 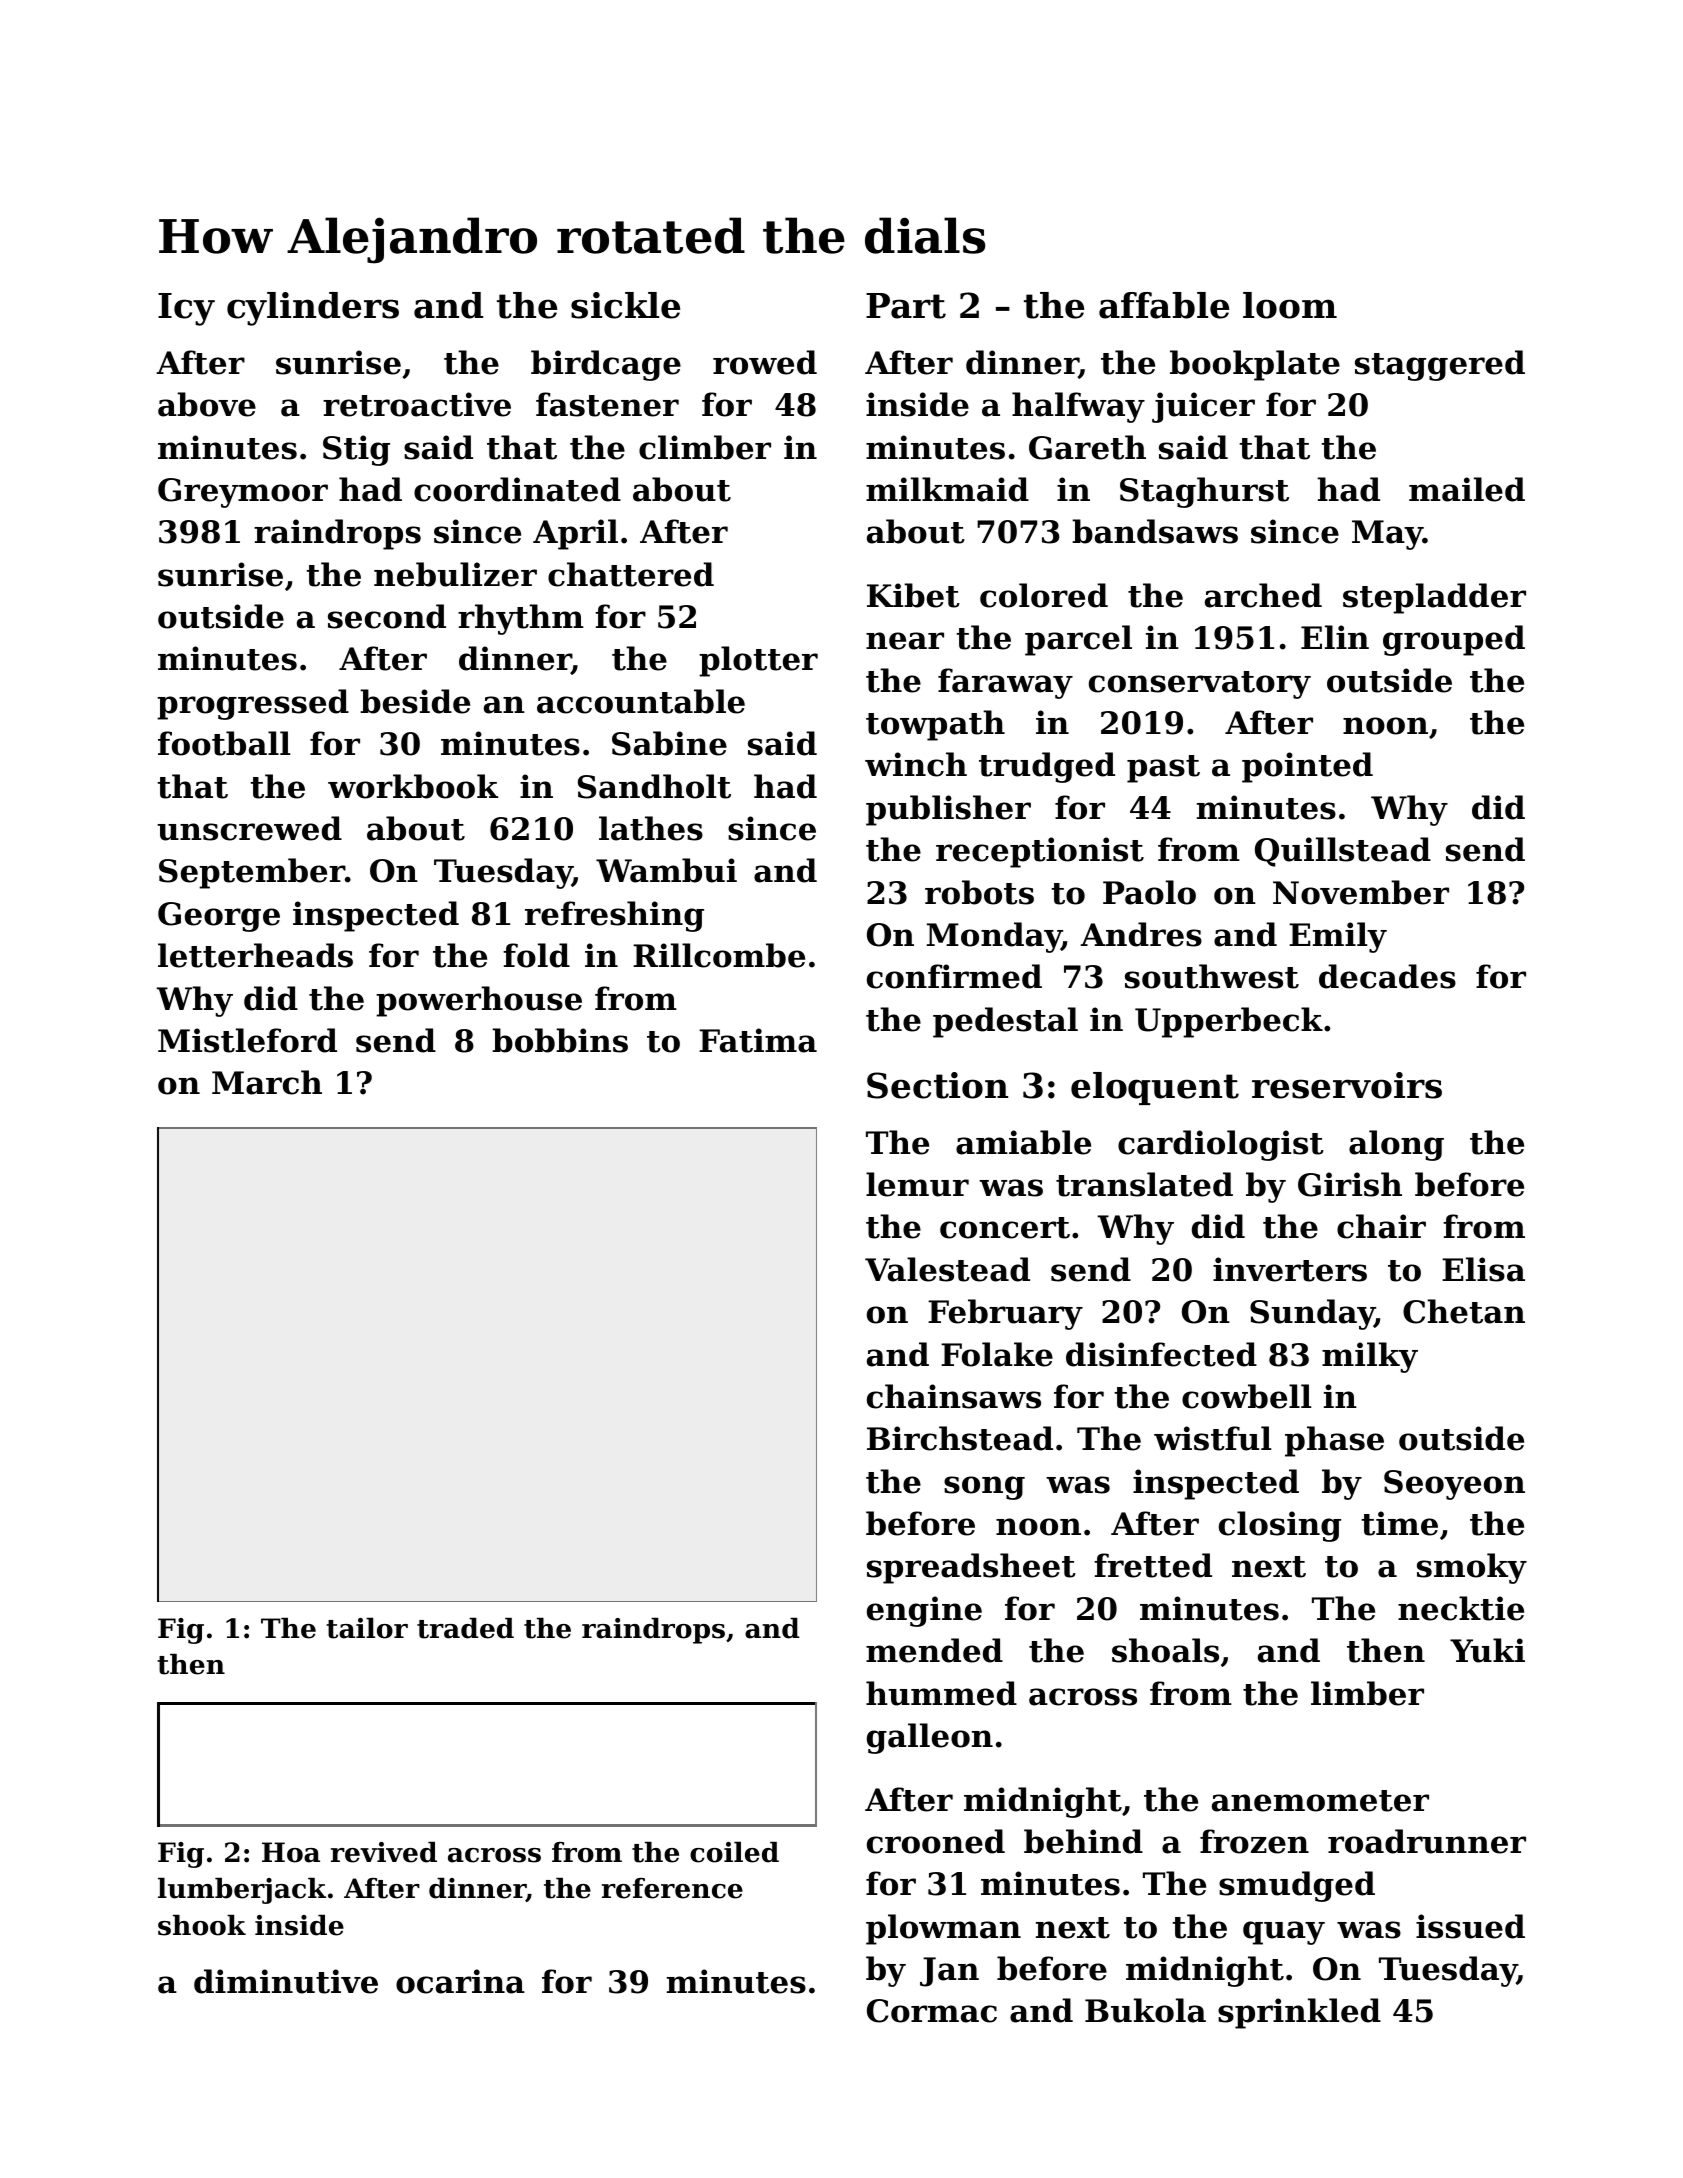 What do you see at coordinates (734, 1852) in the screenshot?
I see `coiled` at bounding box center [734, 1852].
